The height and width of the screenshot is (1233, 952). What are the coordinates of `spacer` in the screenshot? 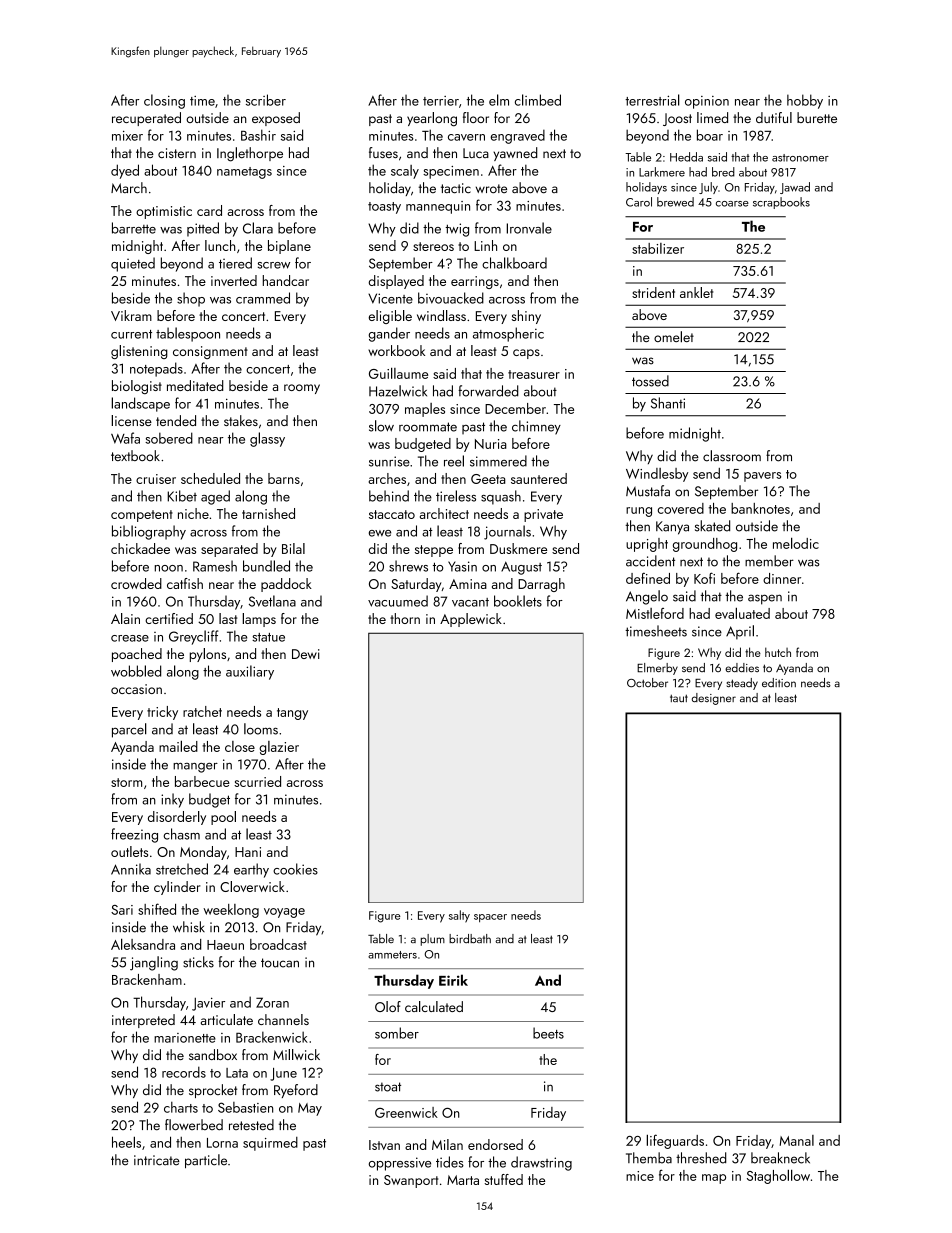 It's located at (490, 918).
